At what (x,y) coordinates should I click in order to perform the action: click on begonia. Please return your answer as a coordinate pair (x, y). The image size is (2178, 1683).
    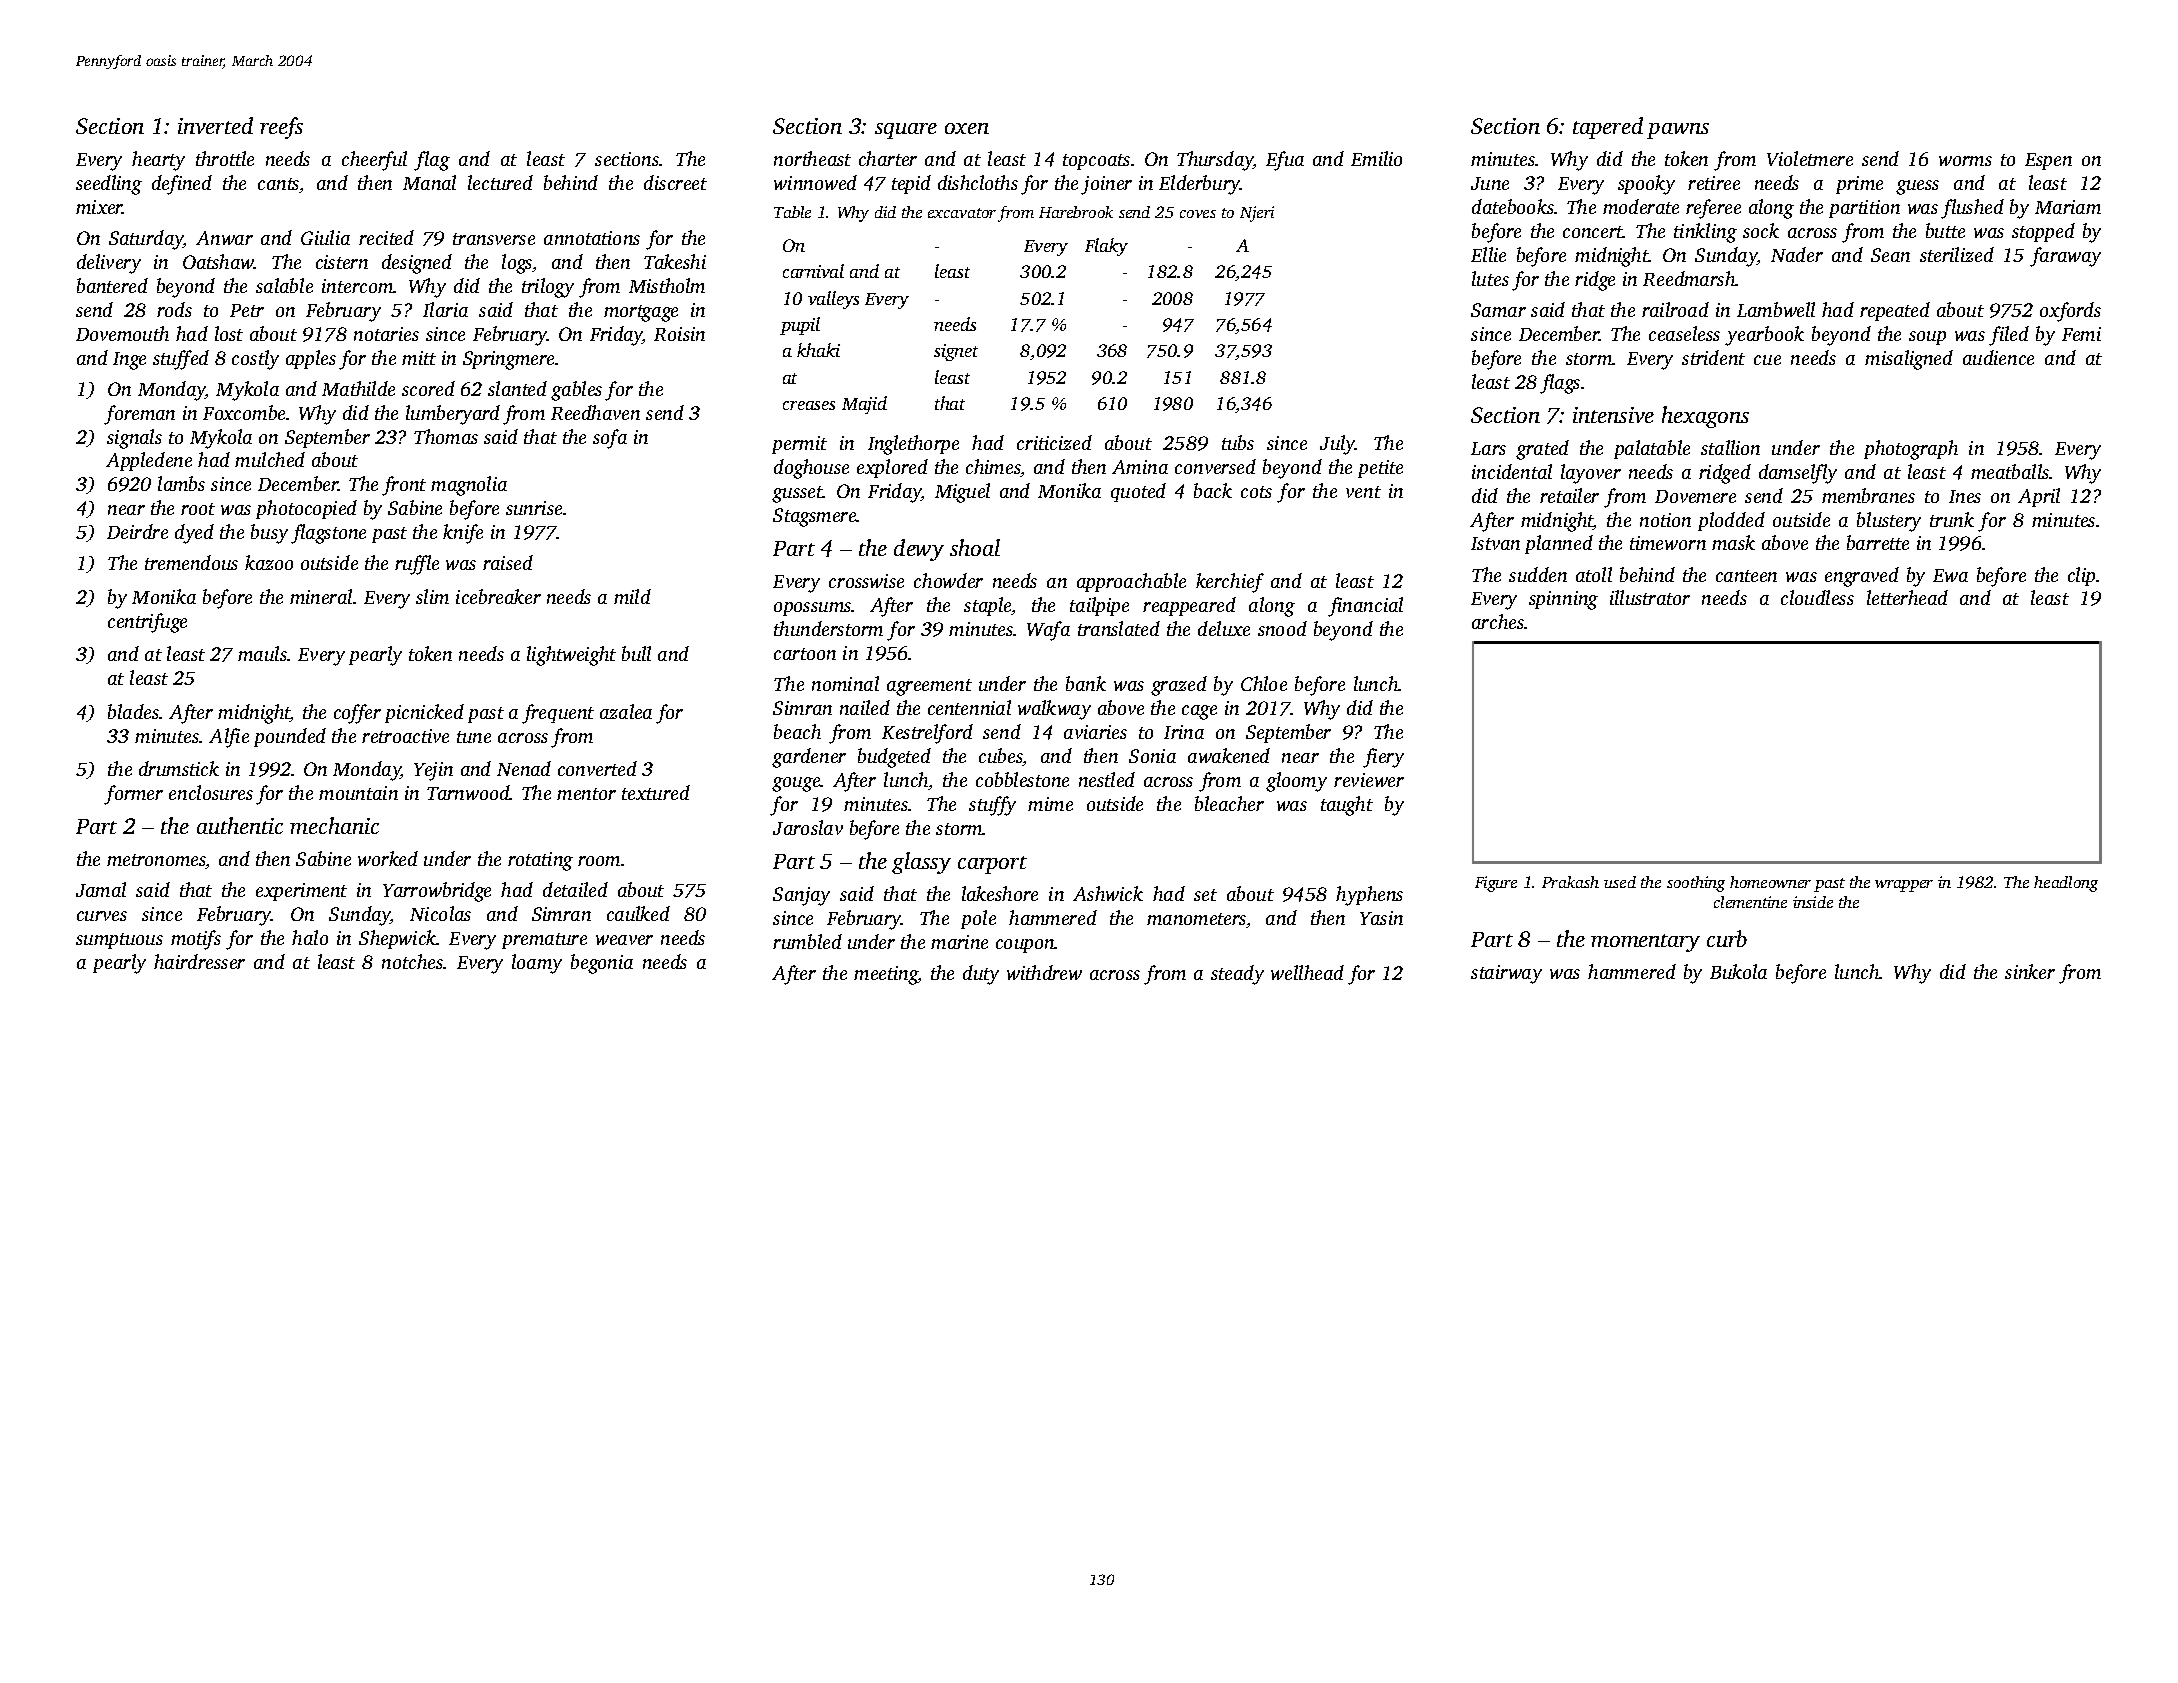
    Looking at the image, I should click on (602, 964).
